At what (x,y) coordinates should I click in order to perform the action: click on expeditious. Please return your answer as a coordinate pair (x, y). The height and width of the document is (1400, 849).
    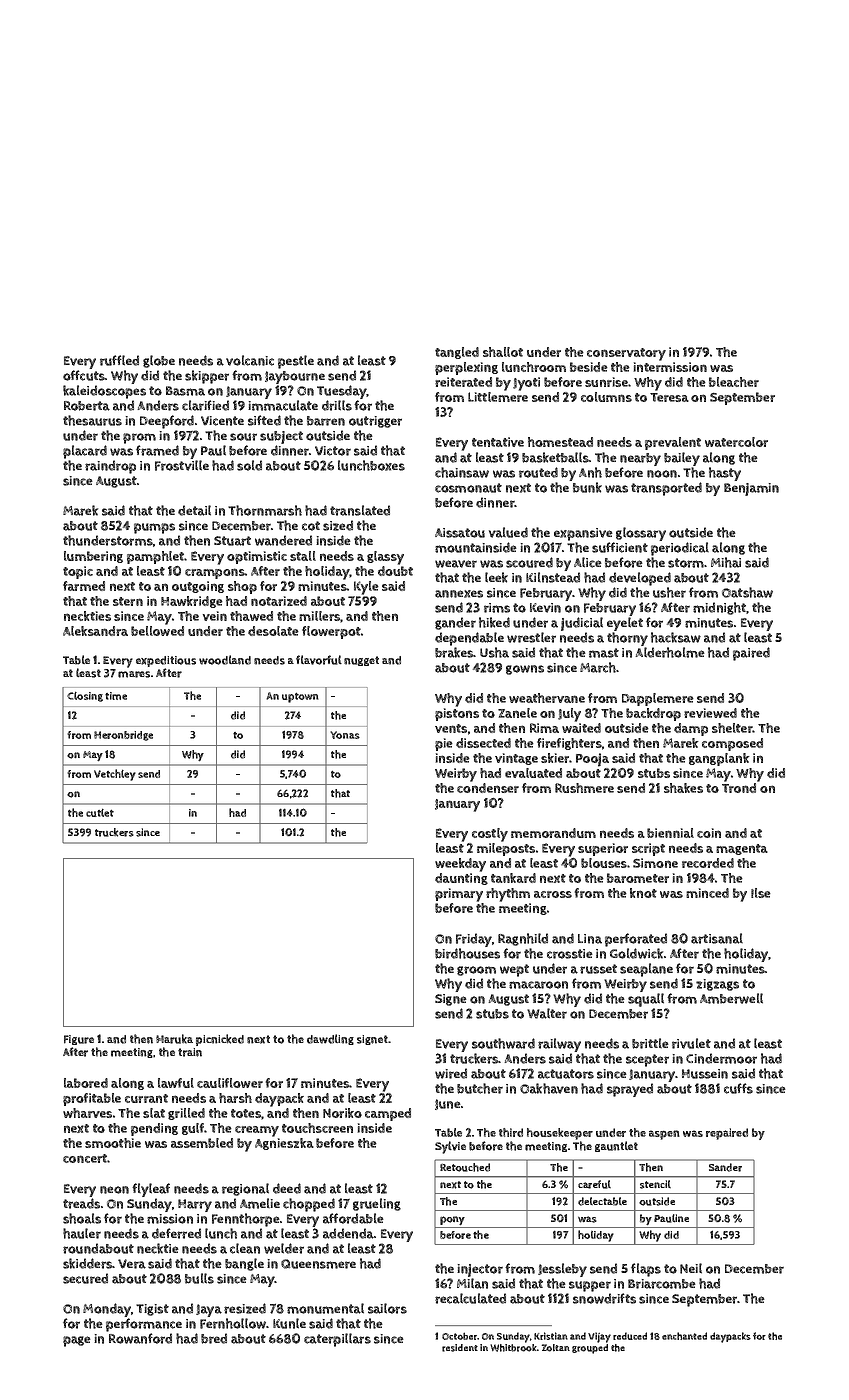
    Looking at the image, I should click on (166, 661).
